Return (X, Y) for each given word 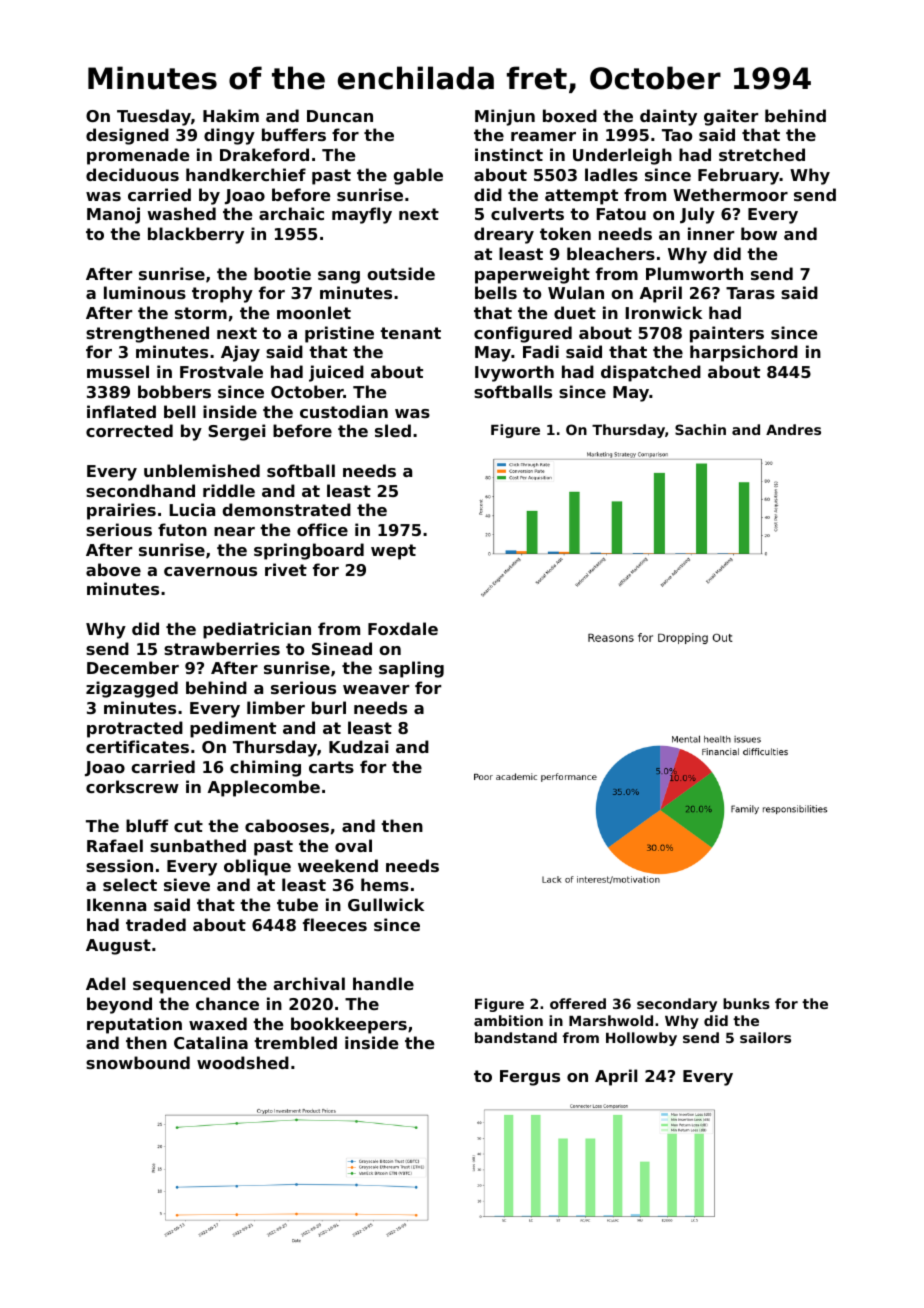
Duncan (340, 116)
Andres (793, 429)
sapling (411, 669)
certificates (137, 746)
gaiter (731, 117)
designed (127, 136)
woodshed (243, 1062)
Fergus (530, 1078)
